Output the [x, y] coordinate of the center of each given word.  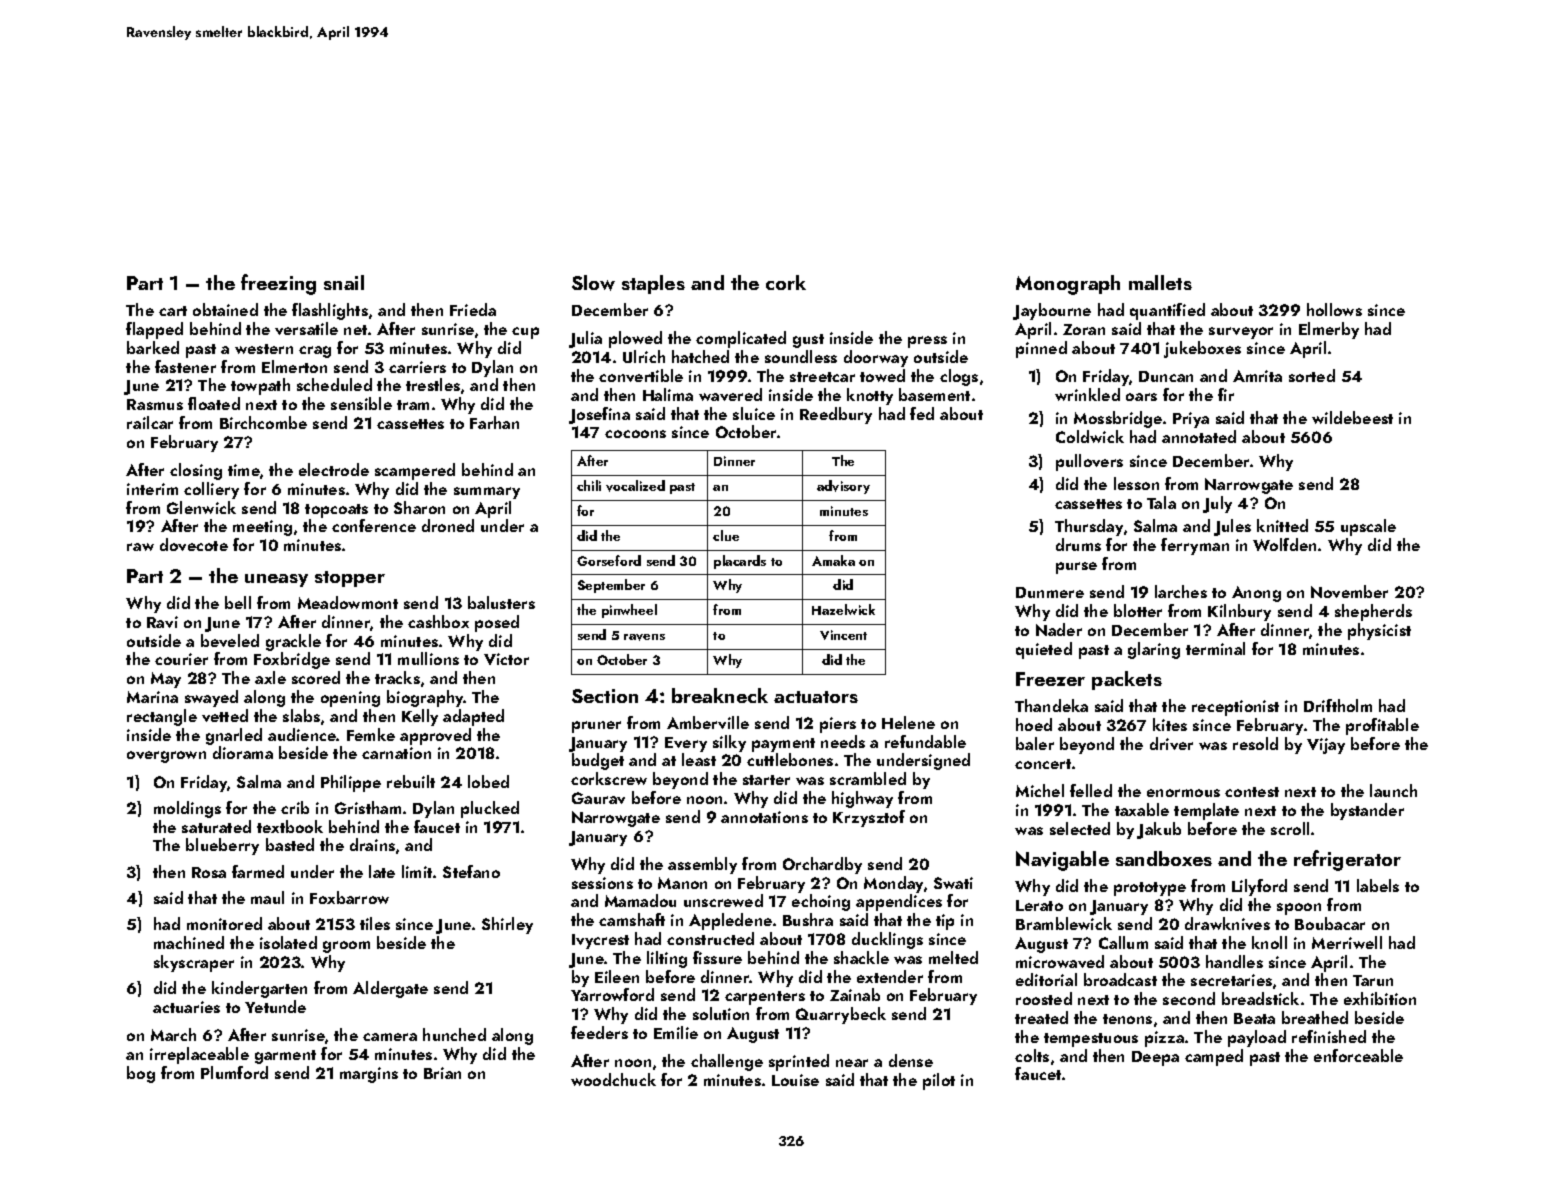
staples [653, 284]
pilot [939, 1081]
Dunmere [1050, 592]
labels [1378, 885]
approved [435, 736]
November [1349, 591]
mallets [1160, 282]
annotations [764, 817]
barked [153, 347]
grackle [293, 642]
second [1189, 998]
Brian [442, 1073]
